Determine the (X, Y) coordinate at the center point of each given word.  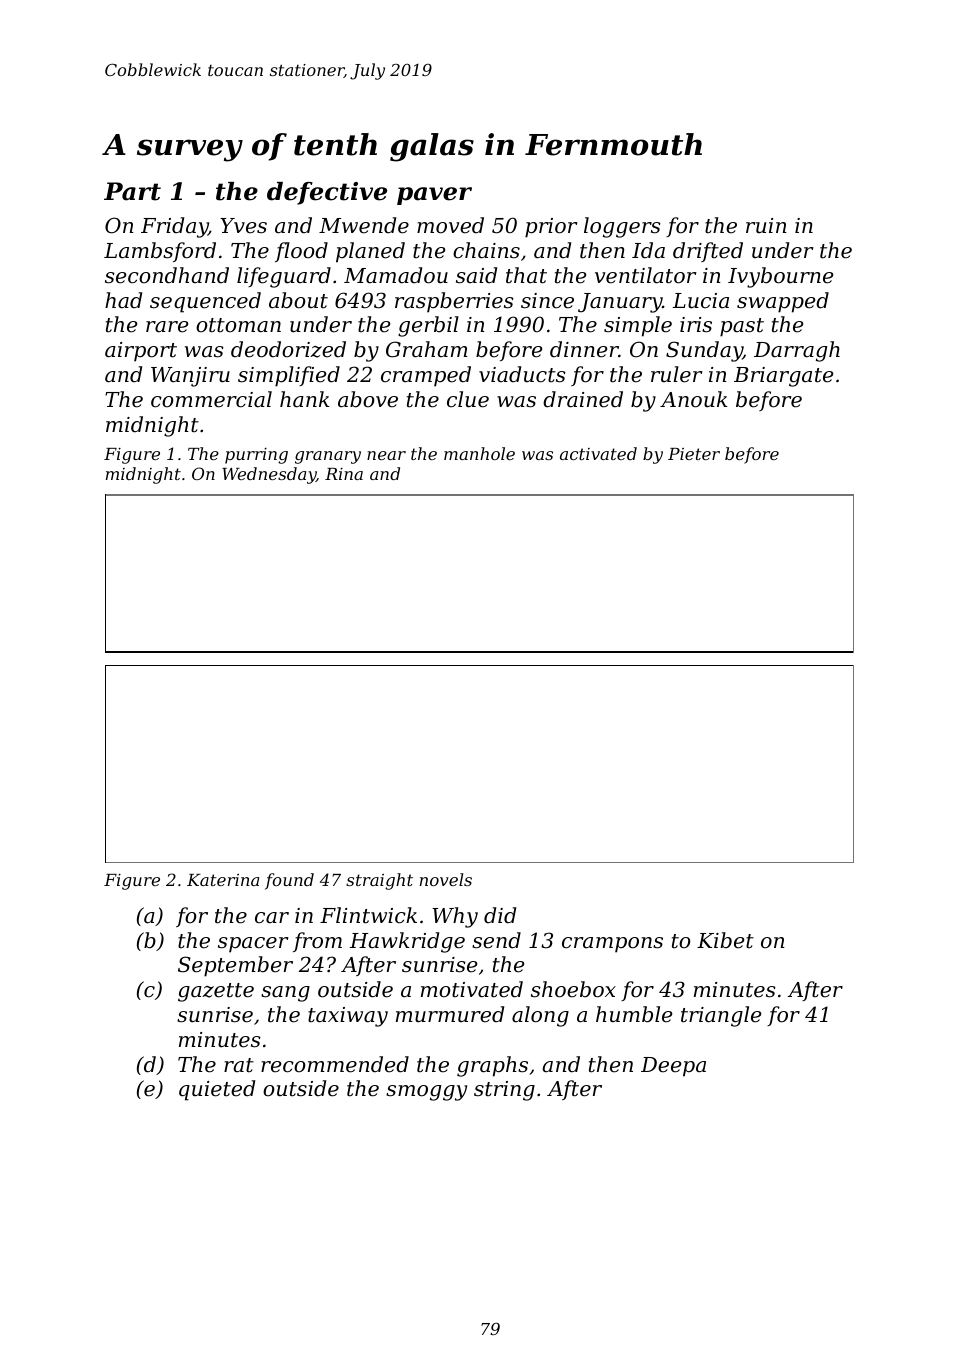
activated (598, 453)
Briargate (783, 377)
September (235, 966)
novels (446, 879)
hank (304, 399)
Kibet (725, 940)
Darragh (797, 351)
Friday (174, 227)
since (547, 301)
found (289, 881)
